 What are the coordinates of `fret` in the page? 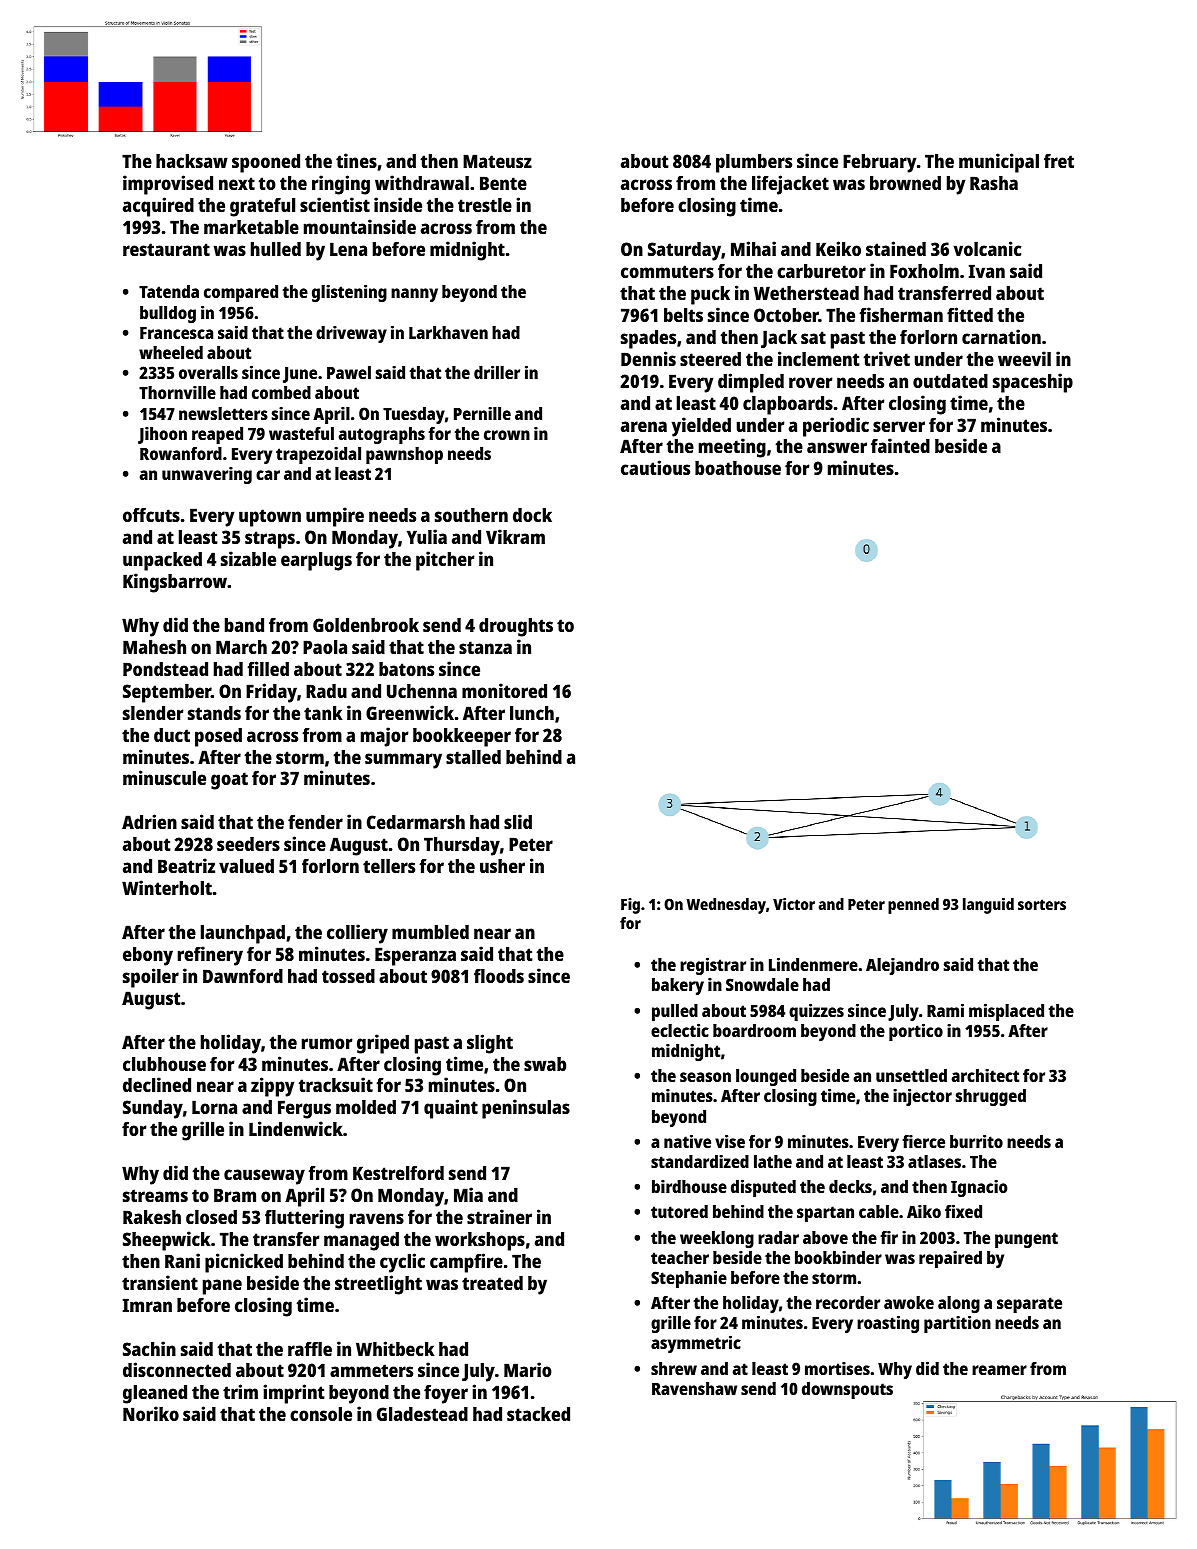 It's located at (1059, 161).
